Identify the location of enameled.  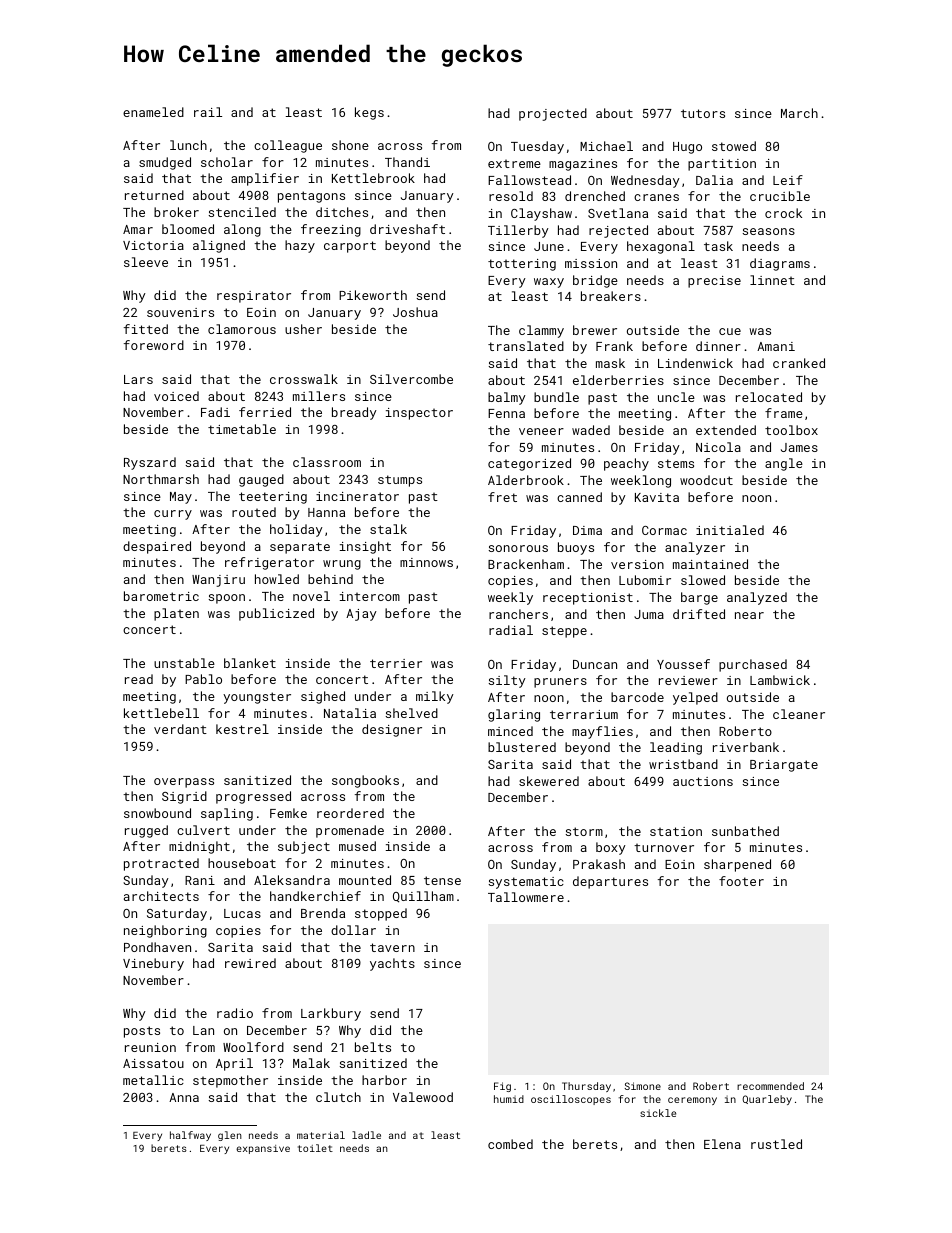
(153, 112).
